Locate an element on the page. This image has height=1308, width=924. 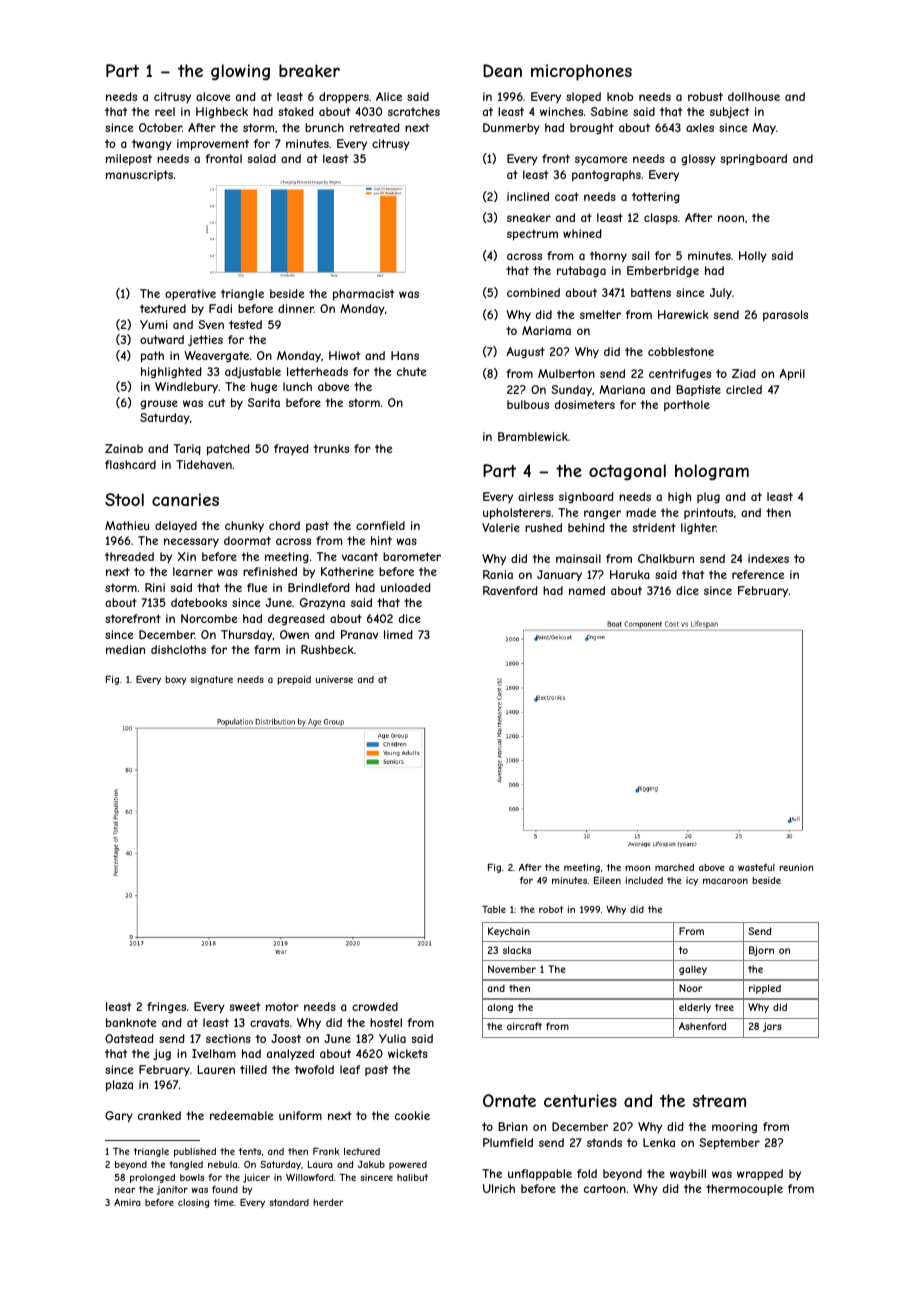
glowing is located at coordinates (240, 72).
